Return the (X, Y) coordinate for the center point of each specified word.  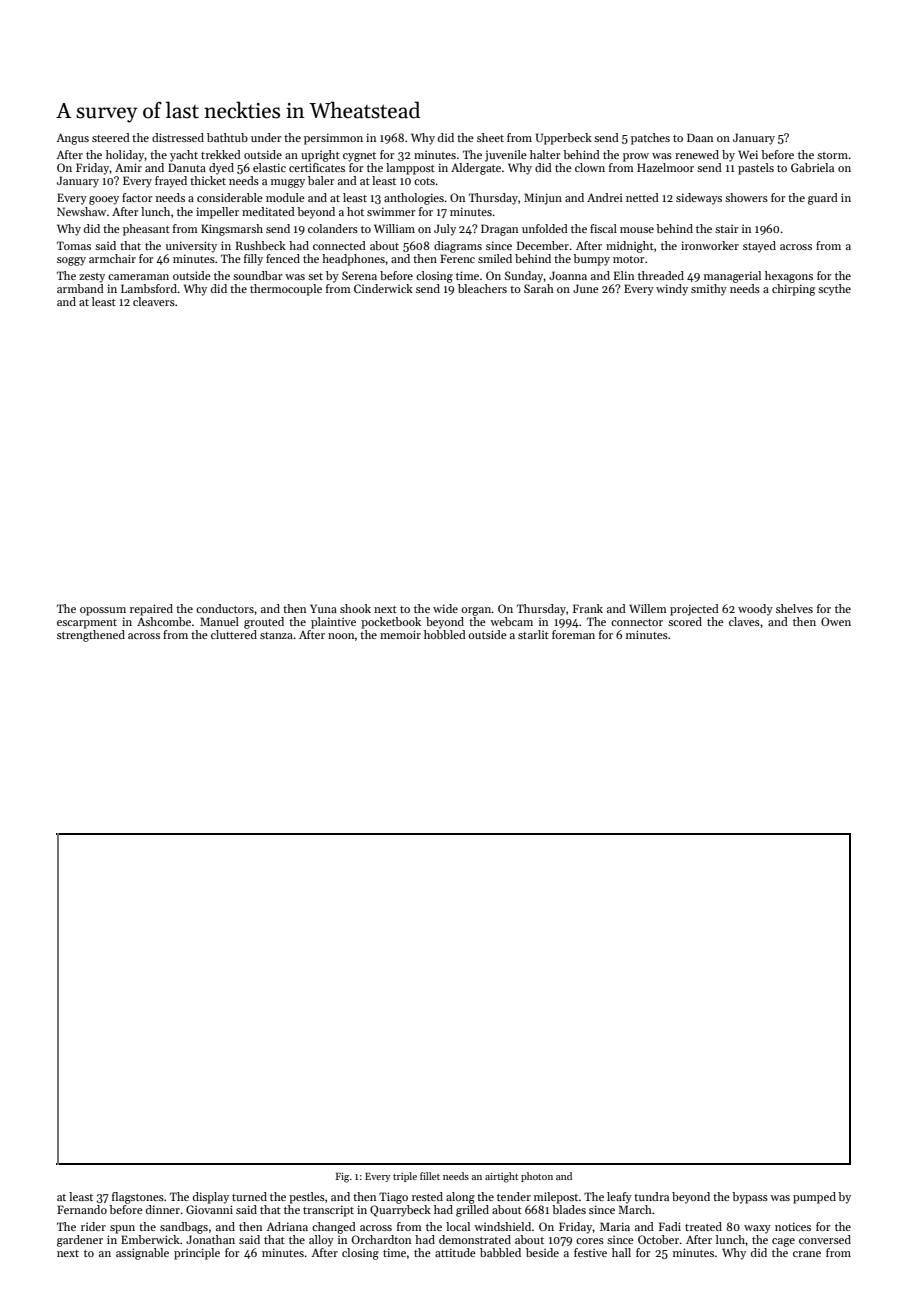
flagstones (138, 1198)
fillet (430, 1176)
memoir (400, 634)
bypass (750, 1198)
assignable (142, 1254)
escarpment (87, 624)
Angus (72, 139)
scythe (834, 290)
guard (823, 199)
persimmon (333, 139)
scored (685, 621)
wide (445, 608)
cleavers (154, 301)
